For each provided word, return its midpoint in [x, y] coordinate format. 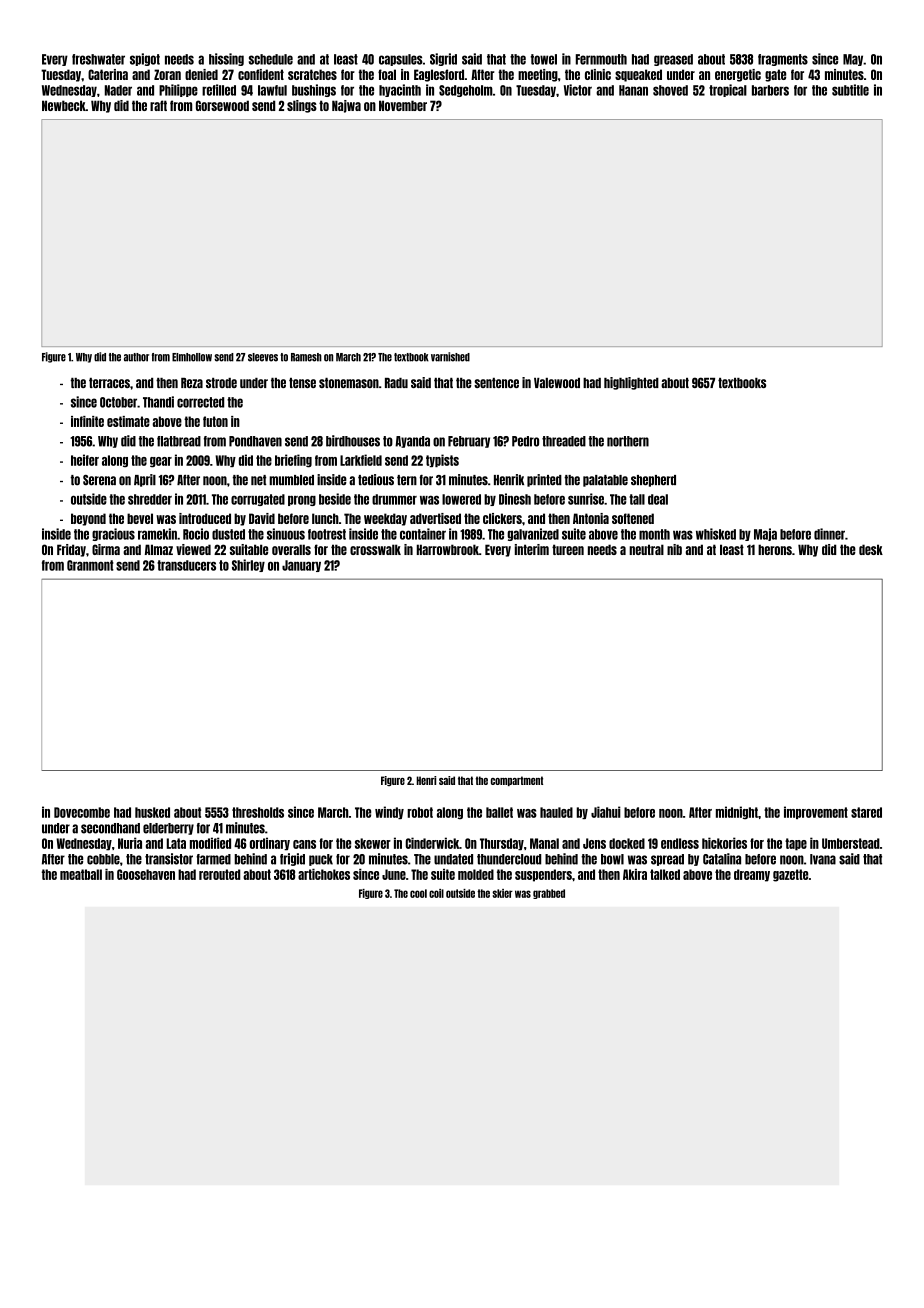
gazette [790, 875]
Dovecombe [82, 812]
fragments [783, 60]
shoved [670, 90]
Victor [578, 90]
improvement [816, 812]
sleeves [263, 357]
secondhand [110, 828]
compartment [517, 781]
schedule [271, 59]
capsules [401, 60]
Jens [594, 843]
